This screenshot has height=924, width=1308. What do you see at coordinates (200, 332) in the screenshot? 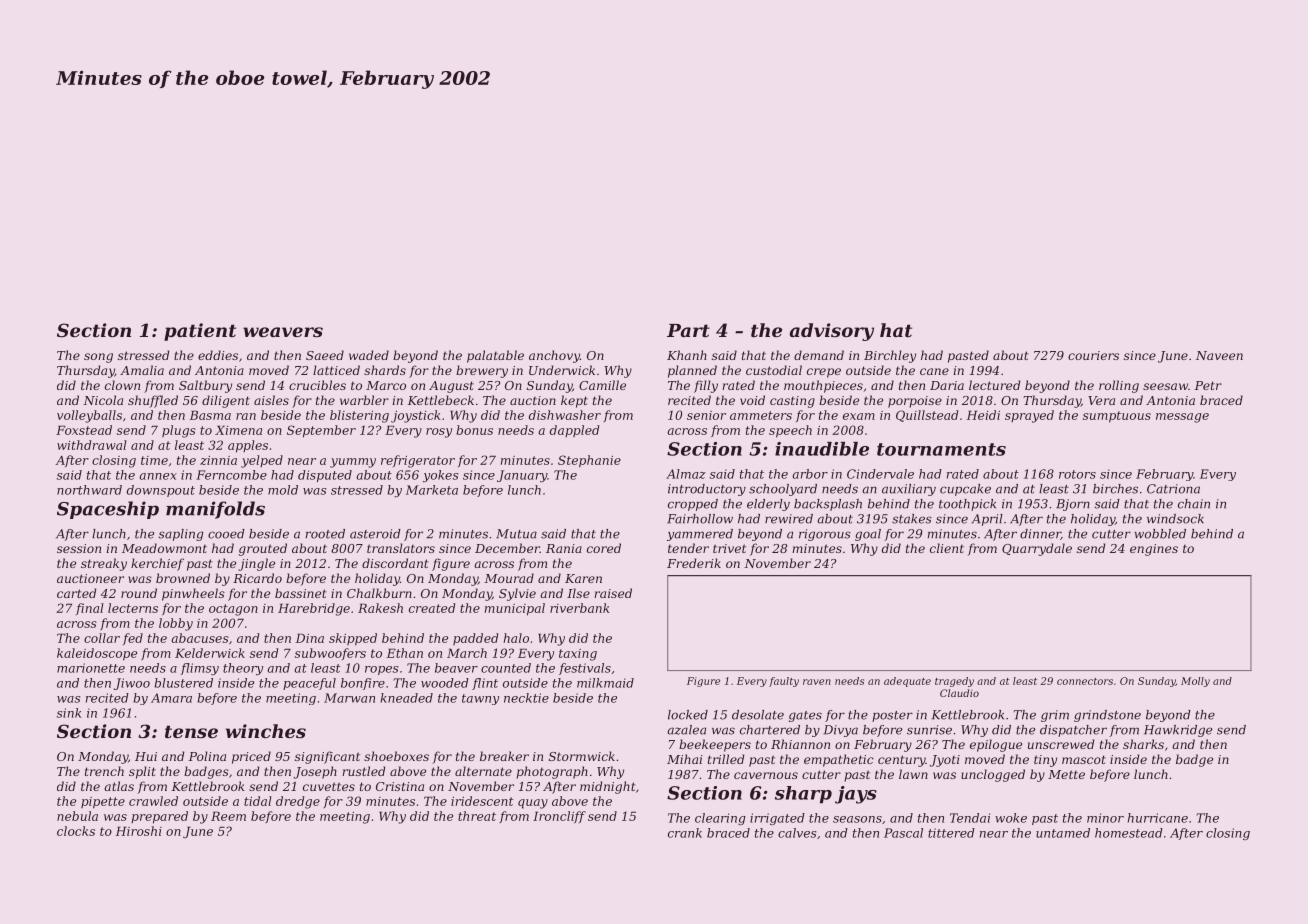
I see `patient` at bounding box center [200, 332].
